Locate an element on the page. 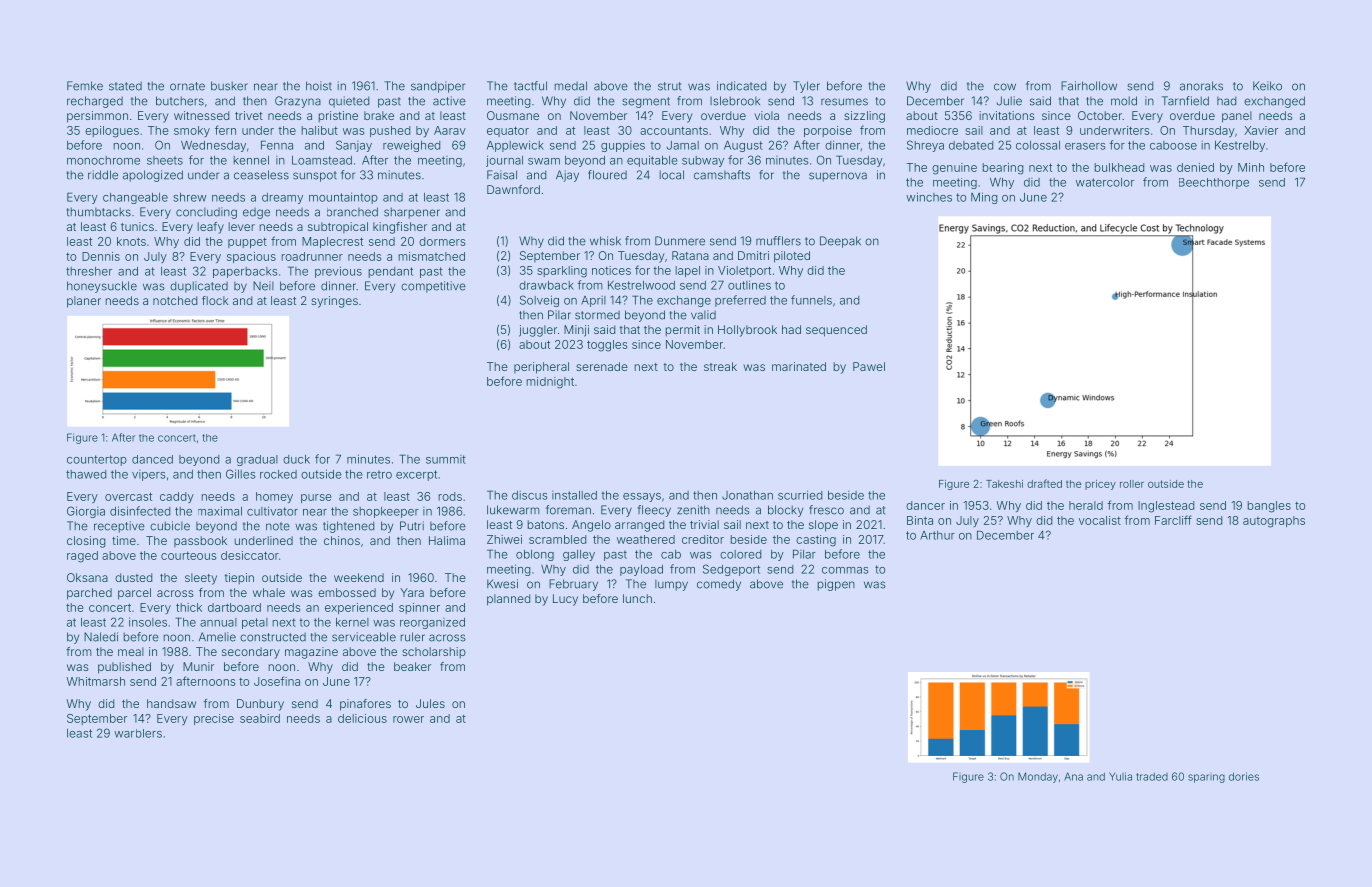 This page has width=1372, height=887. tunics is located at coordinates (137, 226).
